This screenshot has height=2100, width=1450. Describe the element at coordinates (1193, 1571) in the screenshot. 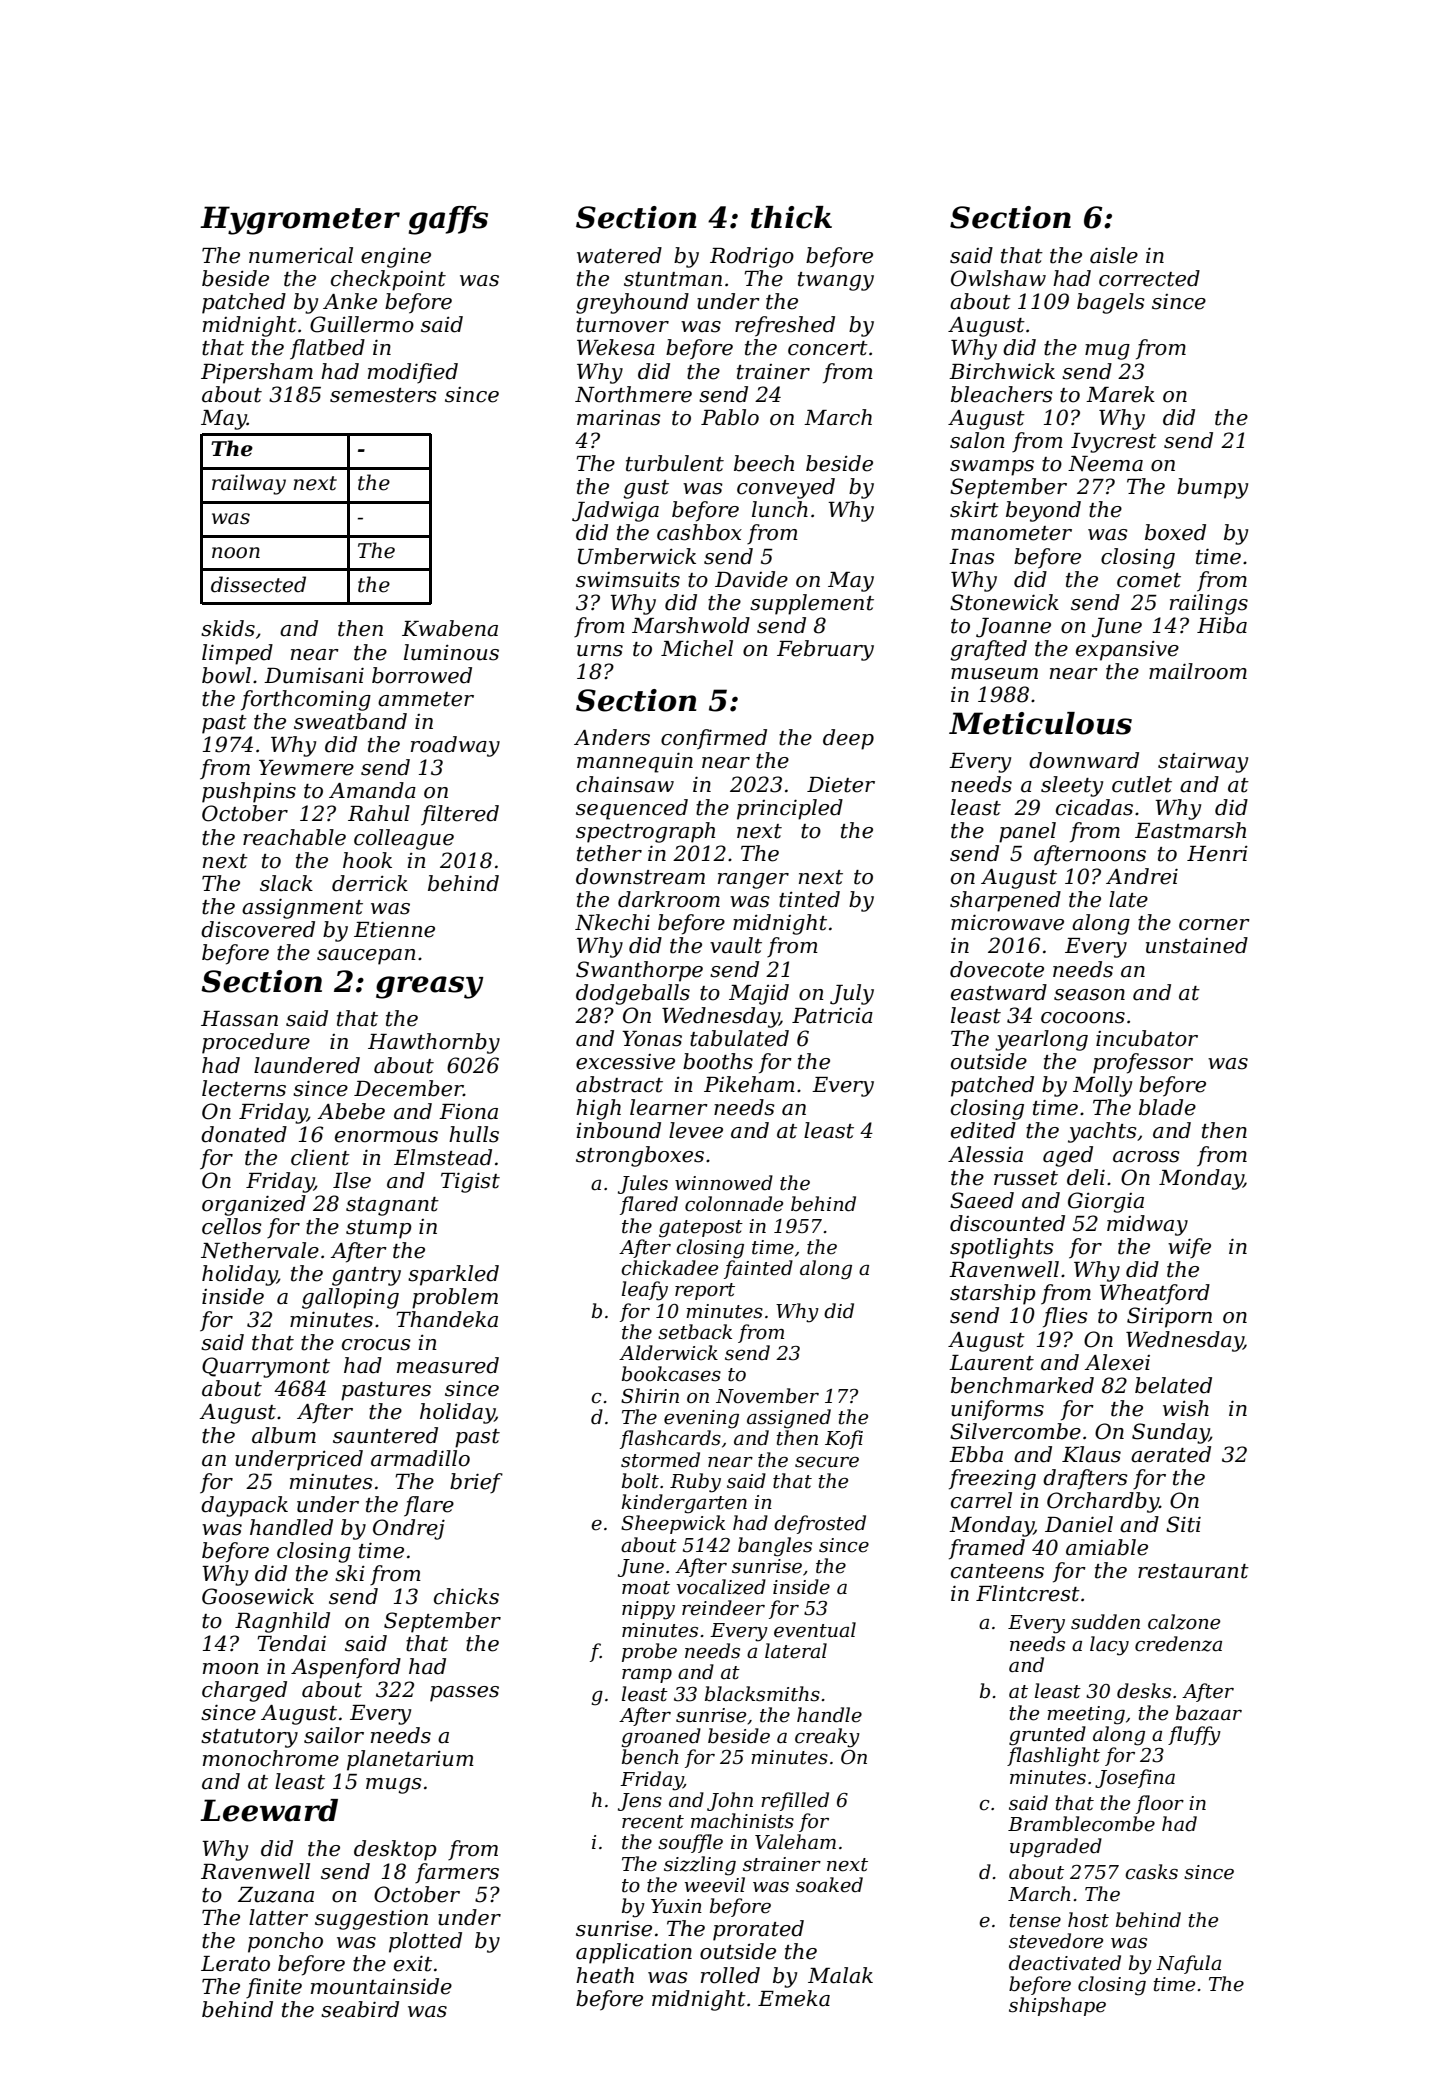

I see `restaurant` at that location.
